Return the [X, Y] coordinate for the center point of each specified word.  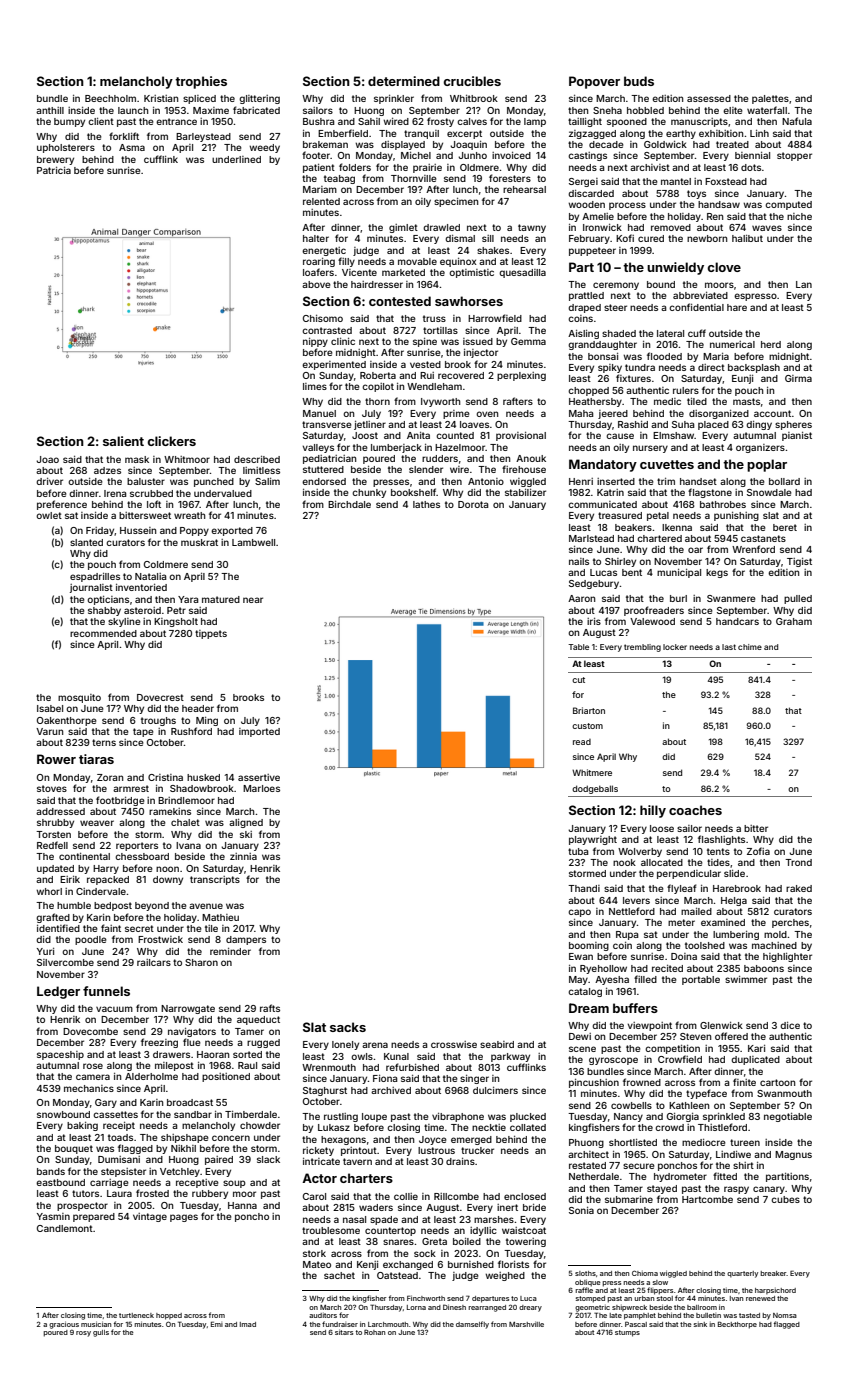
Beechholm [110, 98]
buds [639, 81]
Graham [794, 621]
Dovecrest [160, 697]
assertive [259, 777]
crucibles [472, 81]
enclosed [525, 1196]
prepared [94, 1217]
